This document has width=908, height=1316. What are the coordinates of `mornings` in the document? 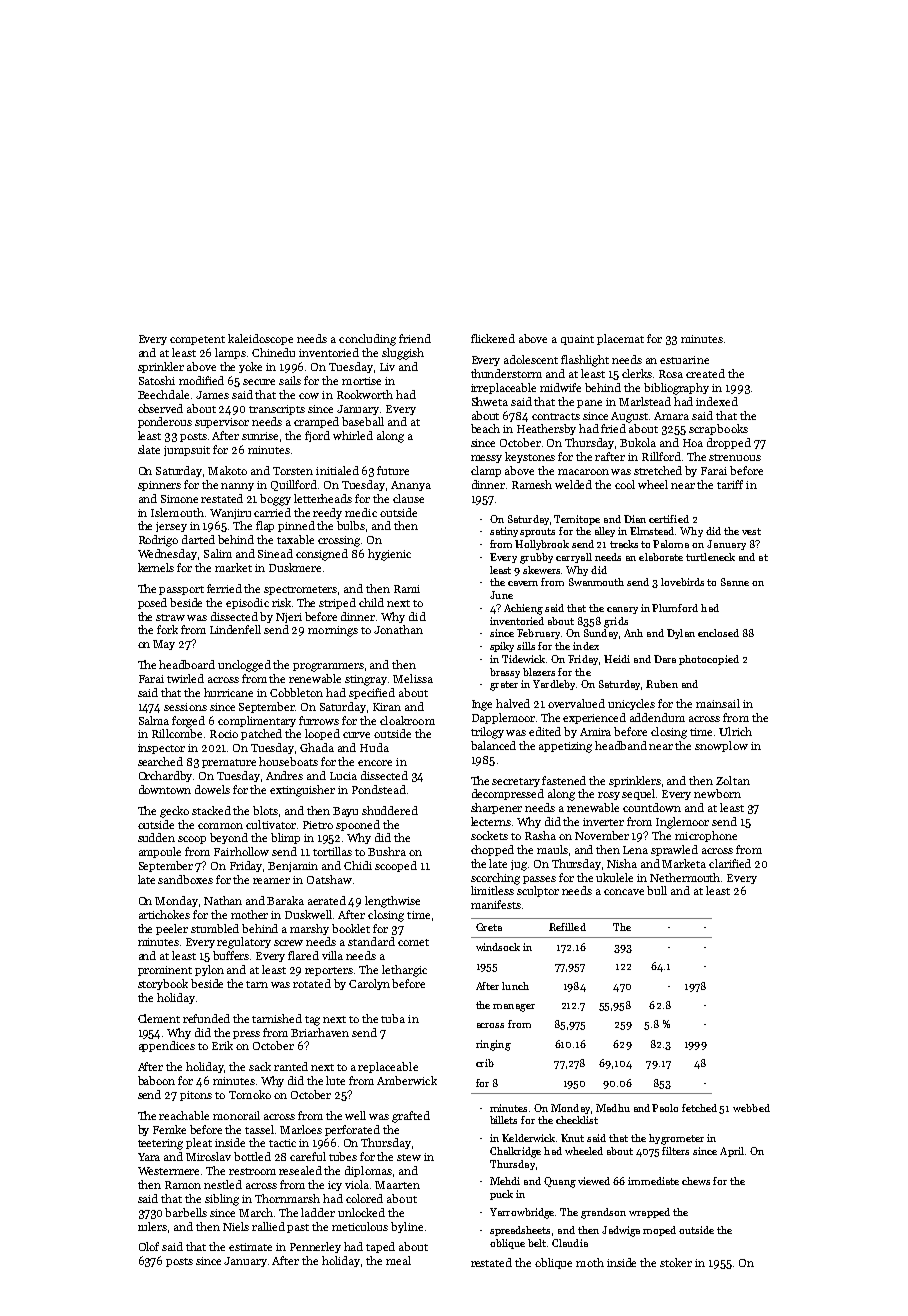 It's located at (333, 631).
